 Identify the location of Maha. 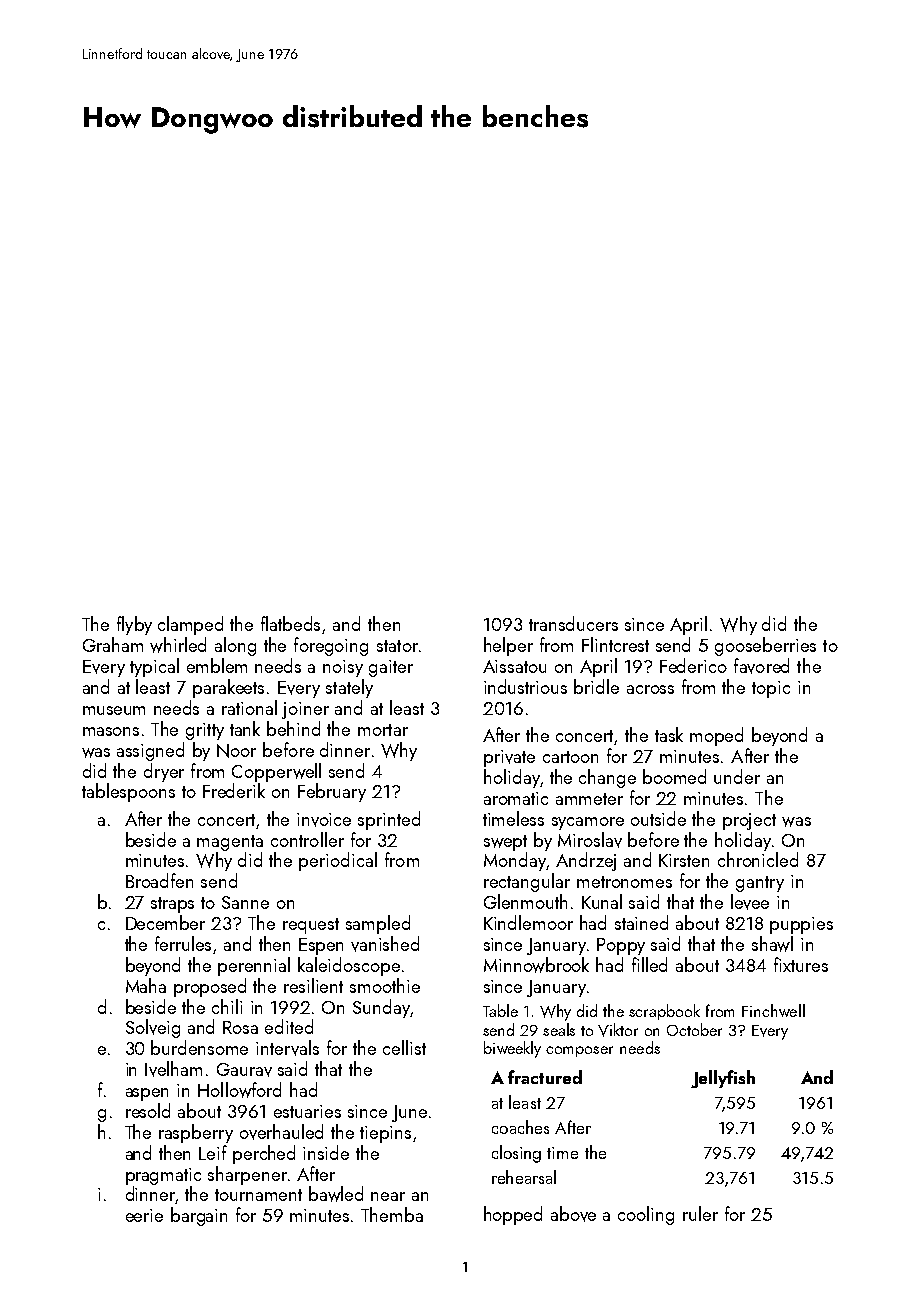
(146, 985).
